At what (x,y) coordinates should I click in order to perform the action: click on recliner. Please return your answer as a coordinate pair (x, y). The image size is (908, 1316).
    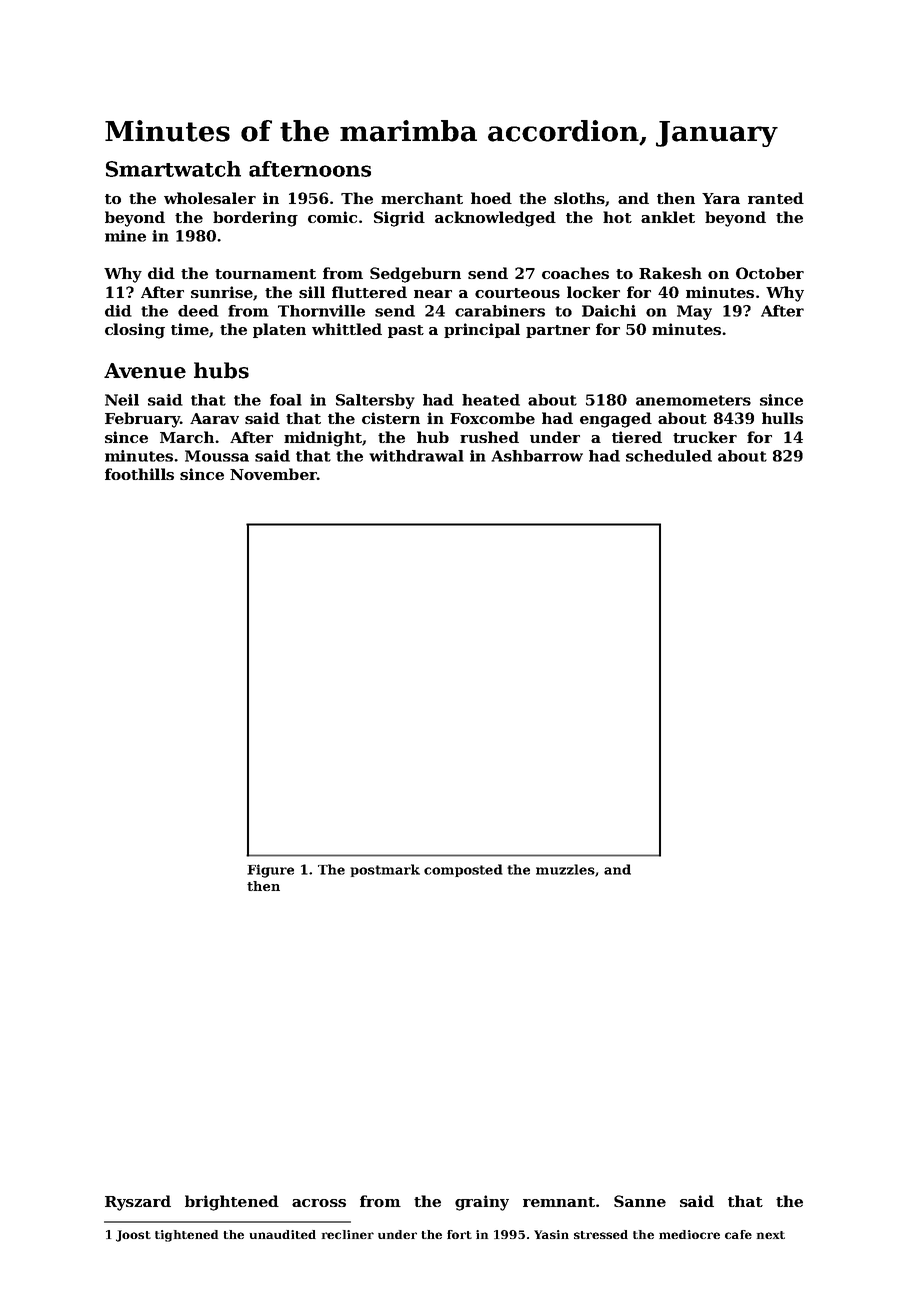
    Looking at the image, I should click on (348, 1234).
